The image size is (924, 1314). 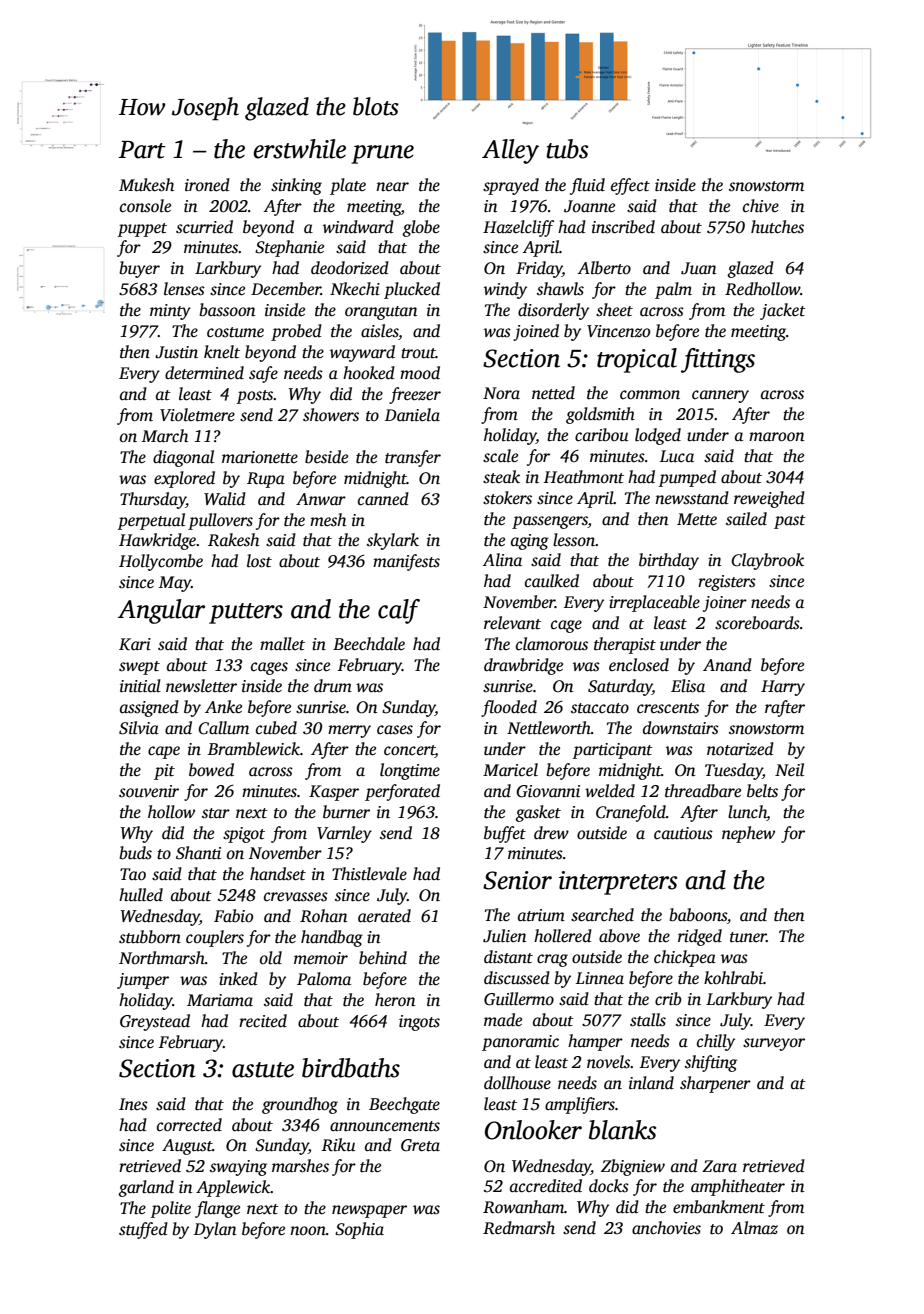 What do you see at coordinates (308, 1231) in the screenshot?
I see `noon` at bounding box center [308, 1231].
